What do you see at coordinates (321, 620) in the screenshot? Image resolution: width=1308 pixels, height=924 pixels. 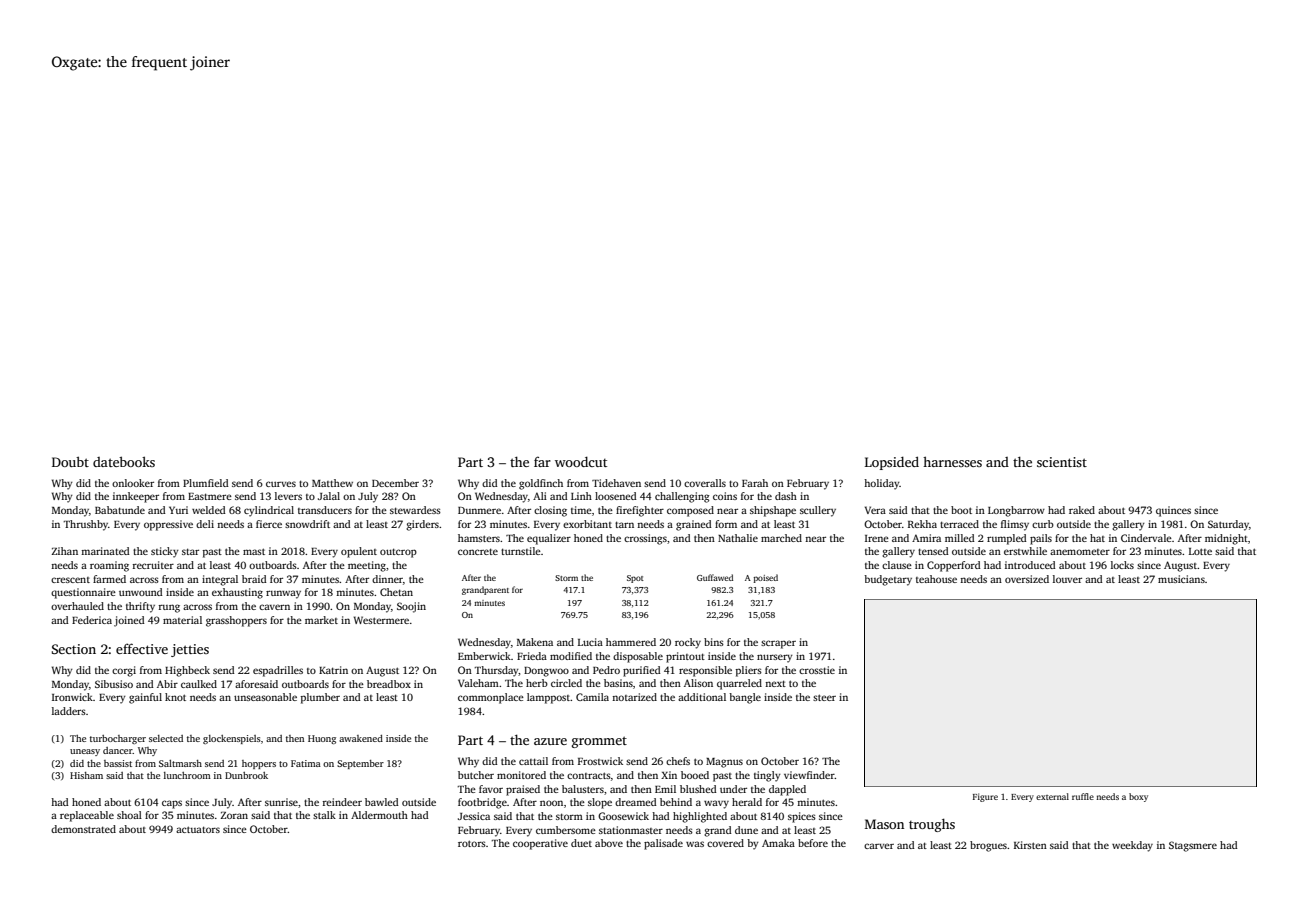 I see `market` at bounding box center [321, 620].
